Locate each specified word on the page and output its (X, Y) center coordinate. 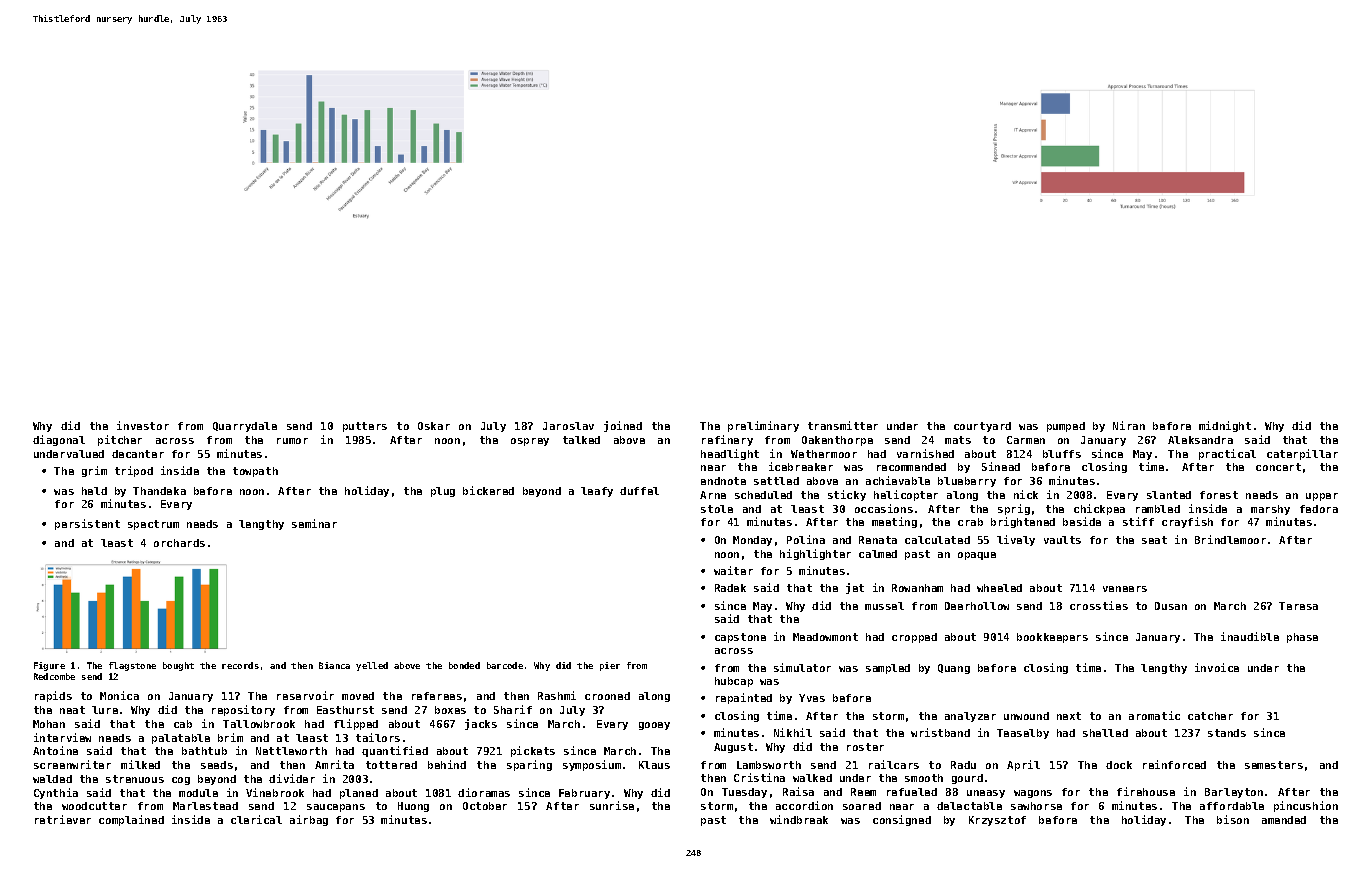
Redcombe (54, 676)
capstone (740, 638)
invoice (1217, 667)
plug (443, 492)
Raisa (798, 791)
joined (623, 426)
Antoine (55, 750)
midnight (1225, 426)
